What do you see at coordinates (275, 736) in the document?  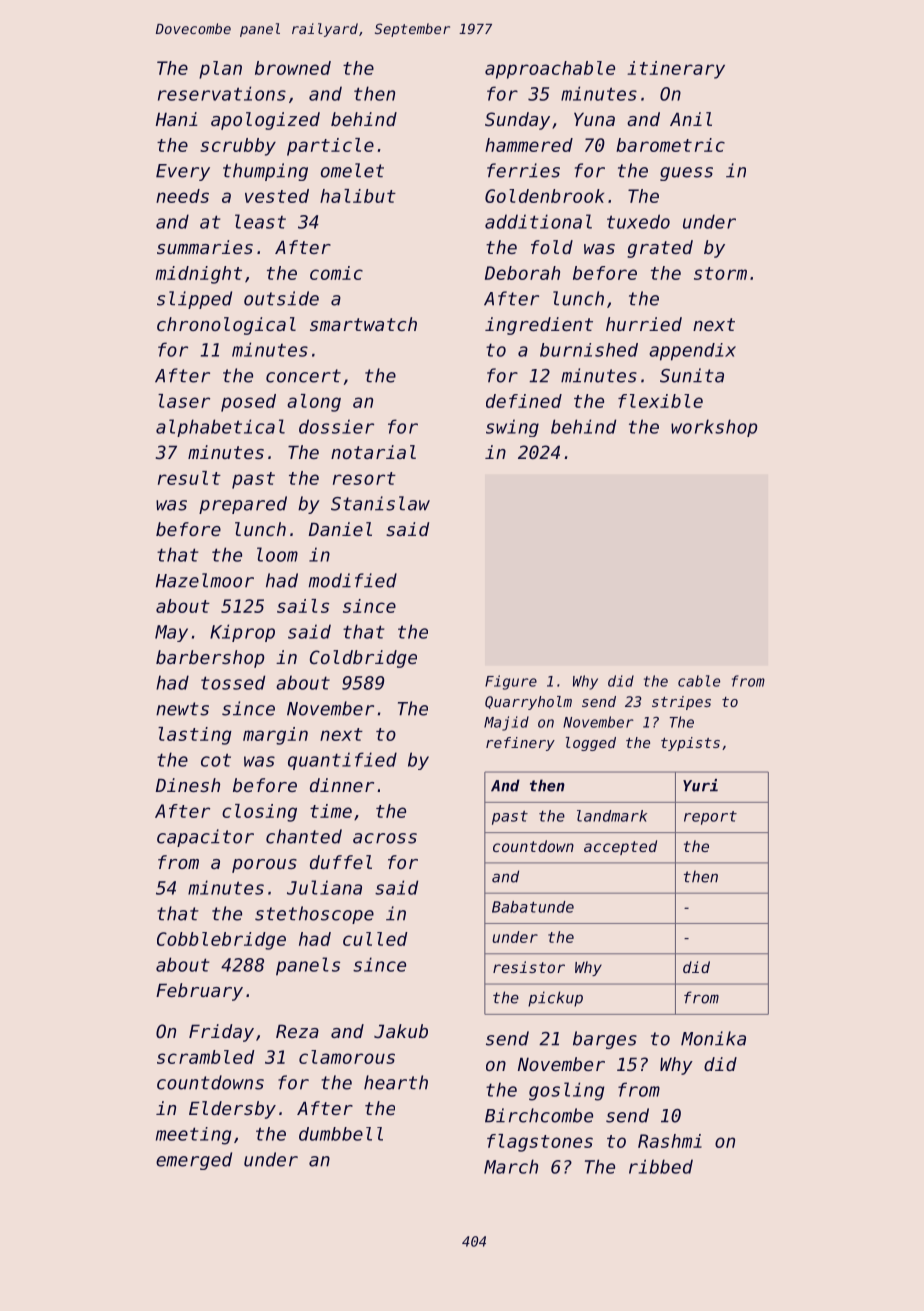 I see `margin` at bounding box center [275, 736].
